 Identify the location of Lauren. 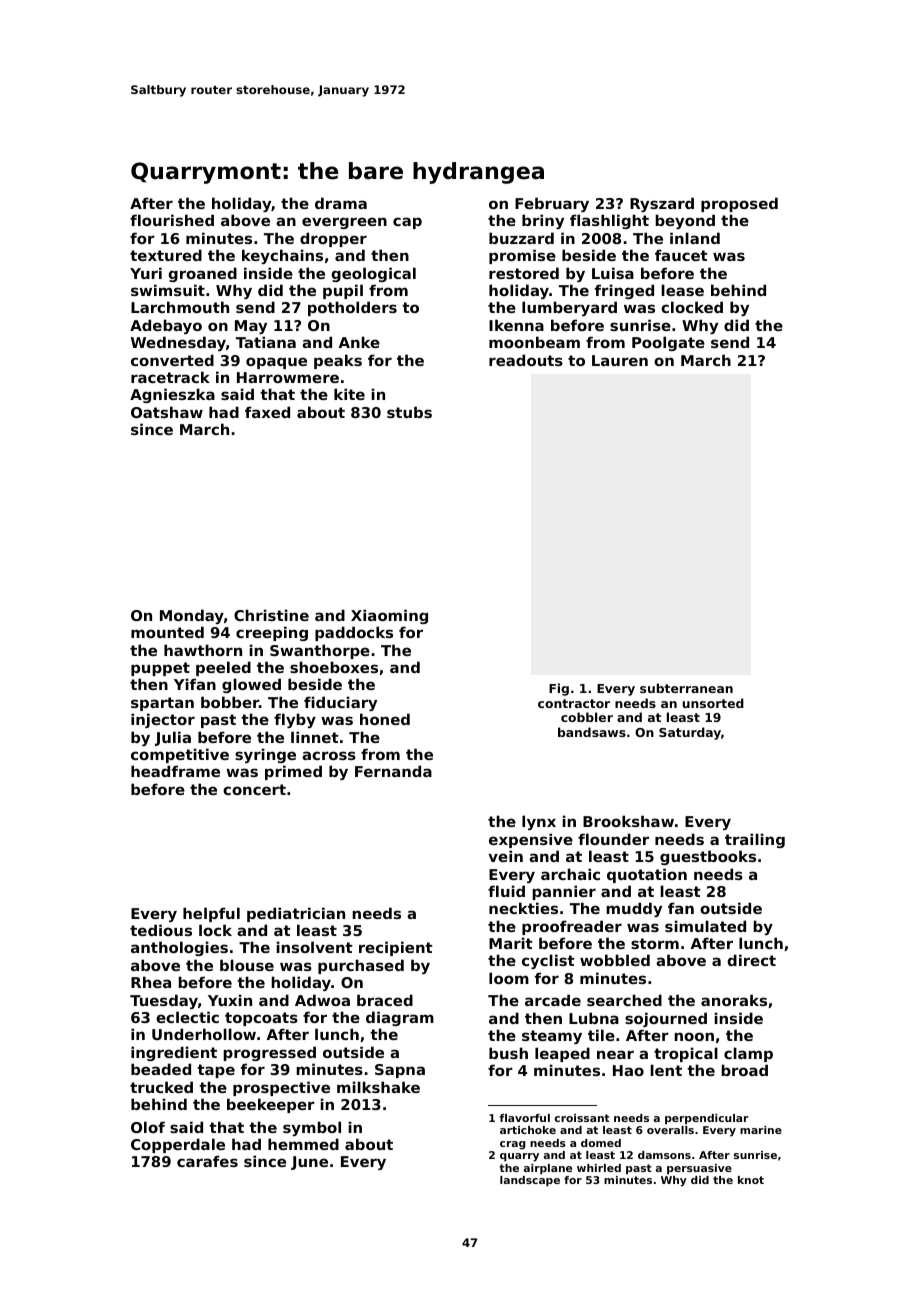
(620, 360).
